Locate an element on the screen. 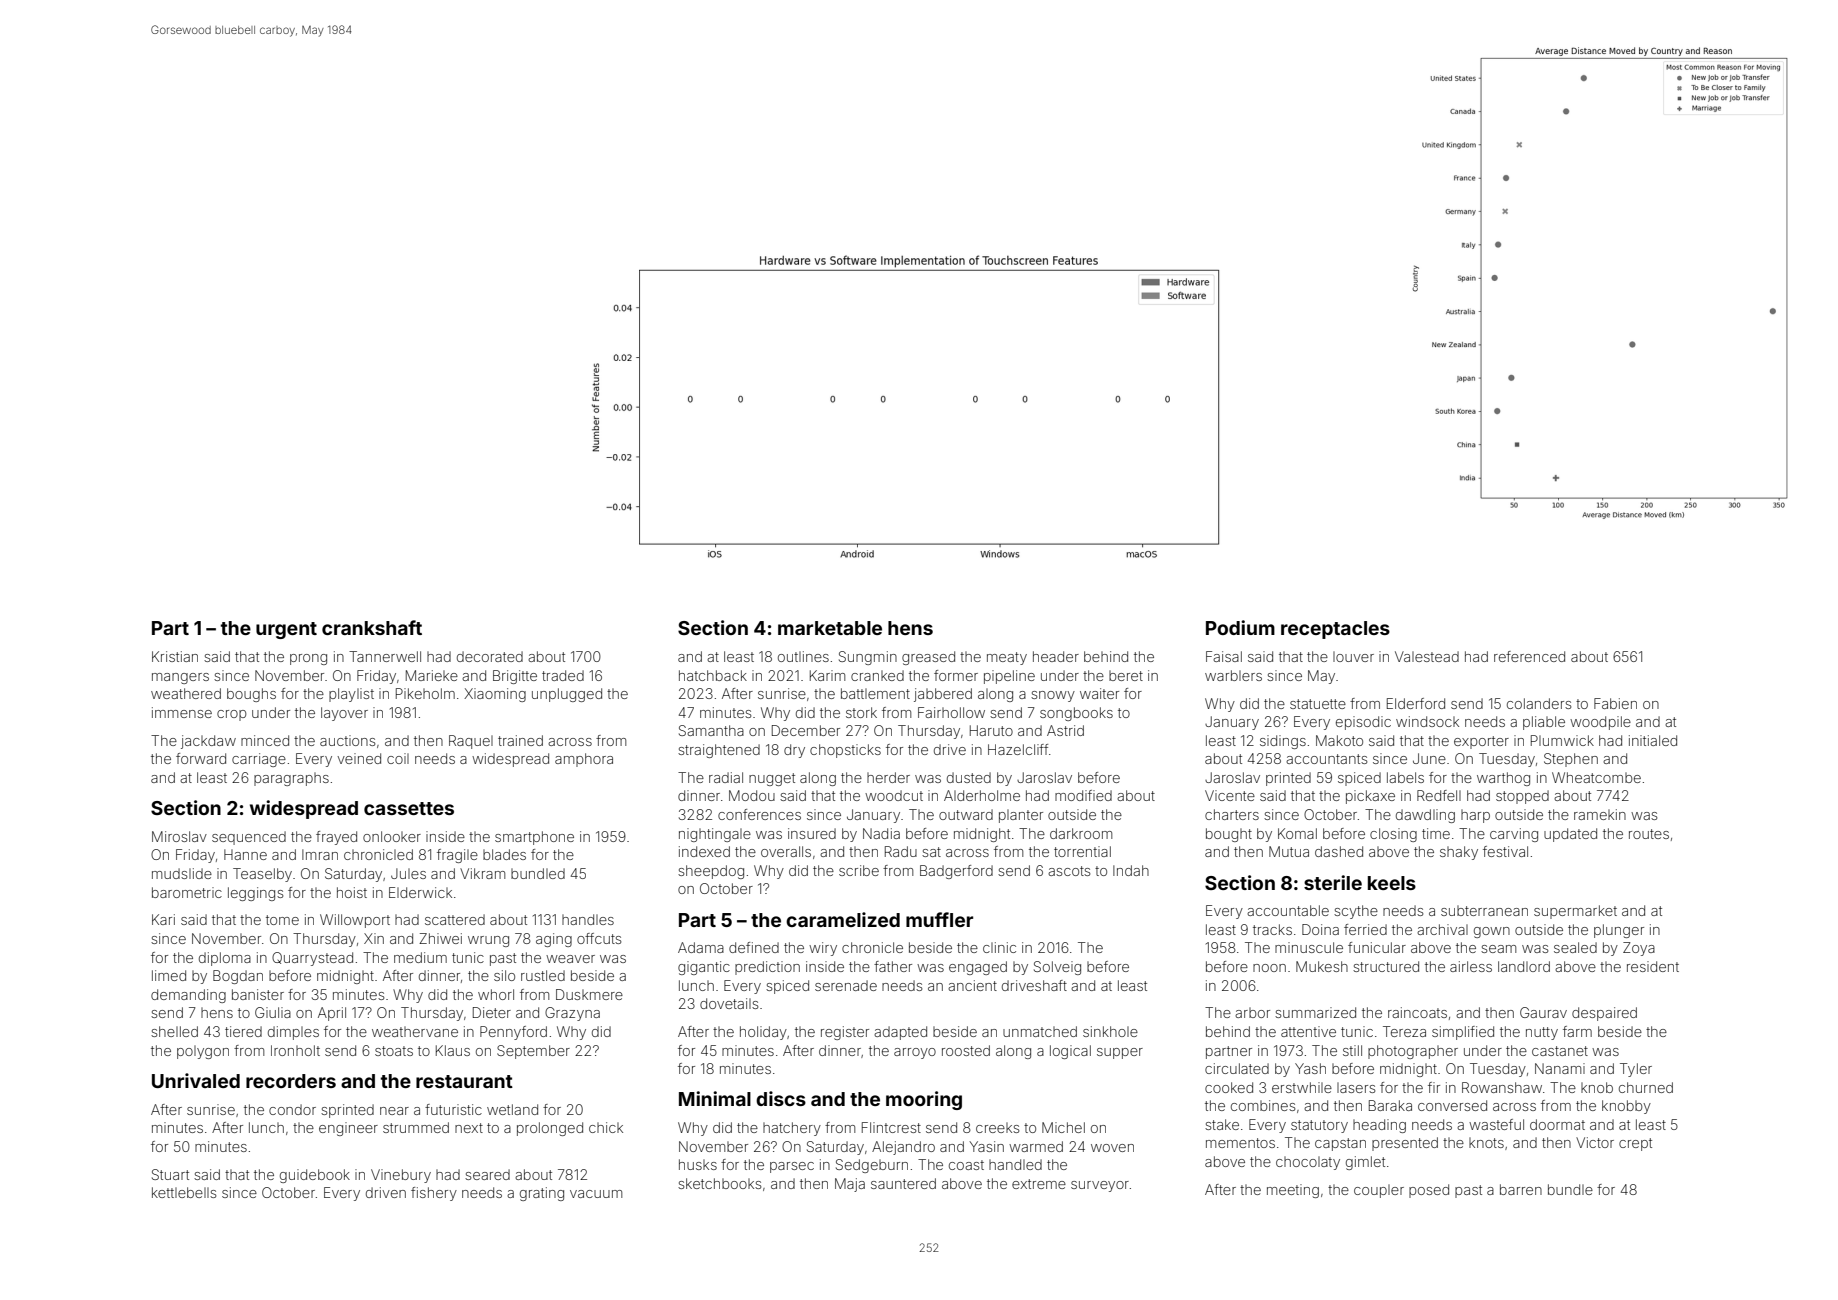  simplified is located at coordinates (1463, 1033).
